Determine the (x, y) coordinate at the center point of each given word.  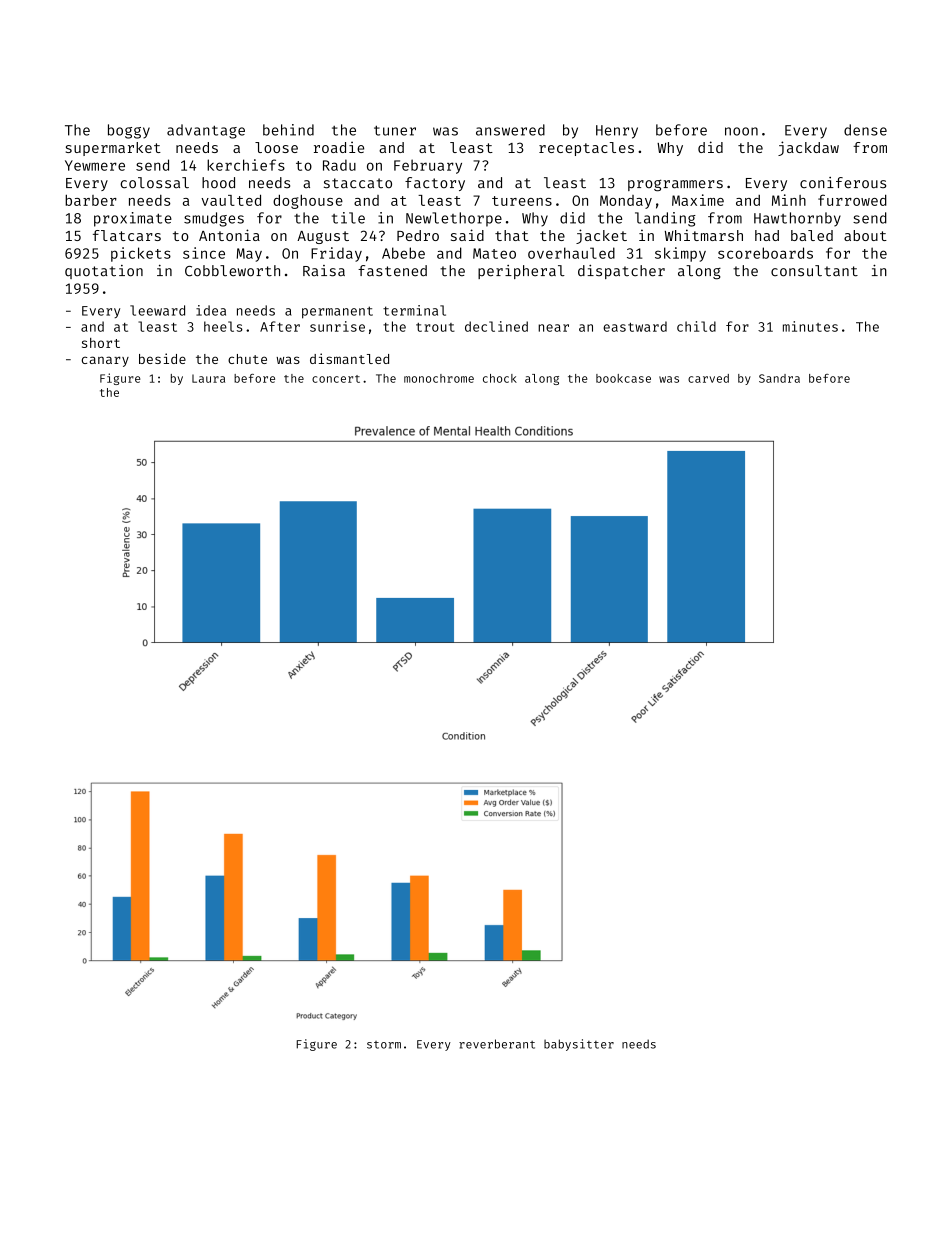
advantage (206, 131)
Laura (208, 378)
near (553, 328)
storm (384, 1045)
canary (105, 361)
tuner (395, 130)
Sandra (779, 378)
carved (708, 378)
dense (865, 130)
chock (500, 378)
